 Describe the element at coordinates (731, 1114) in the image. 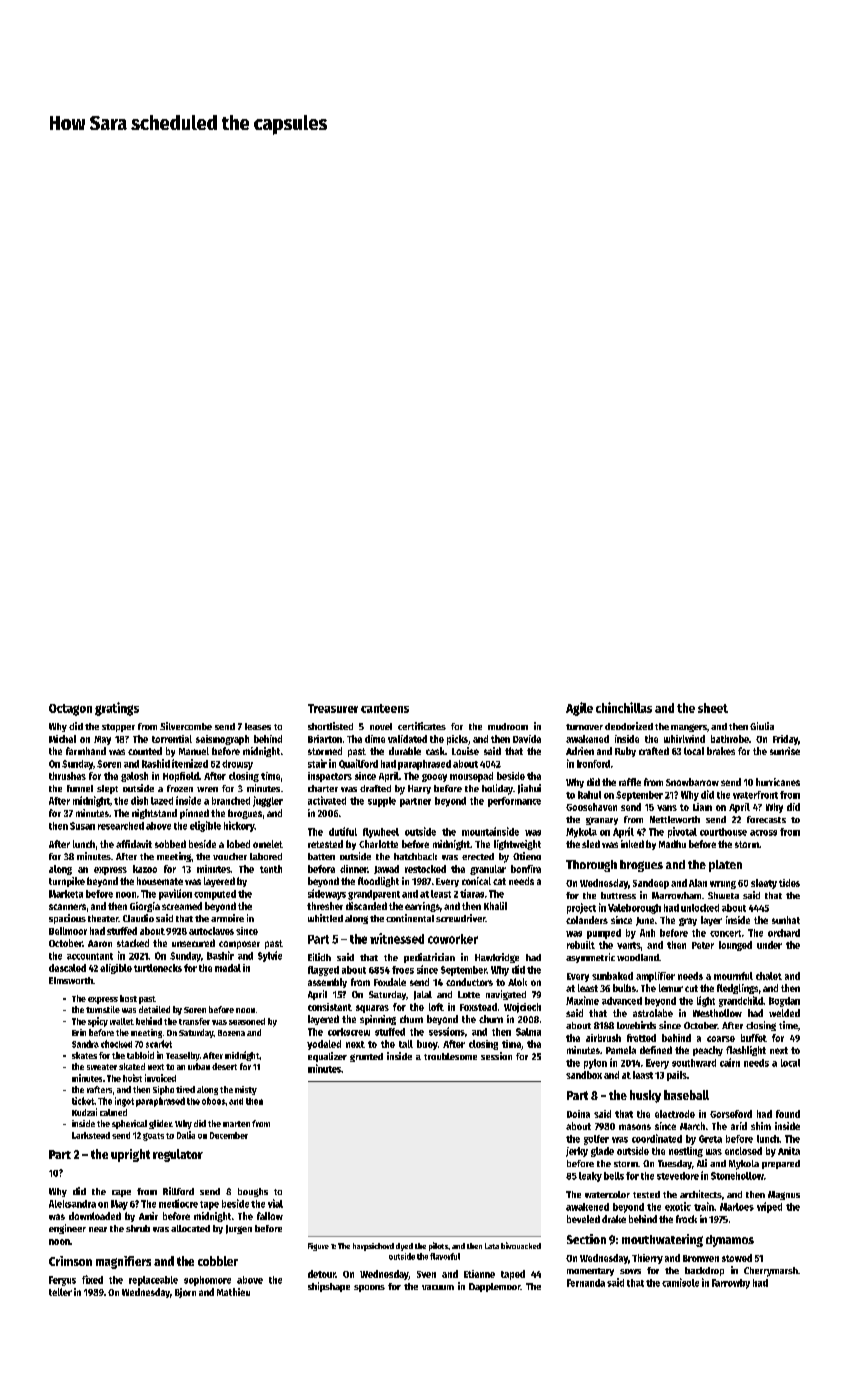

I see `Gorseford` at that location.
